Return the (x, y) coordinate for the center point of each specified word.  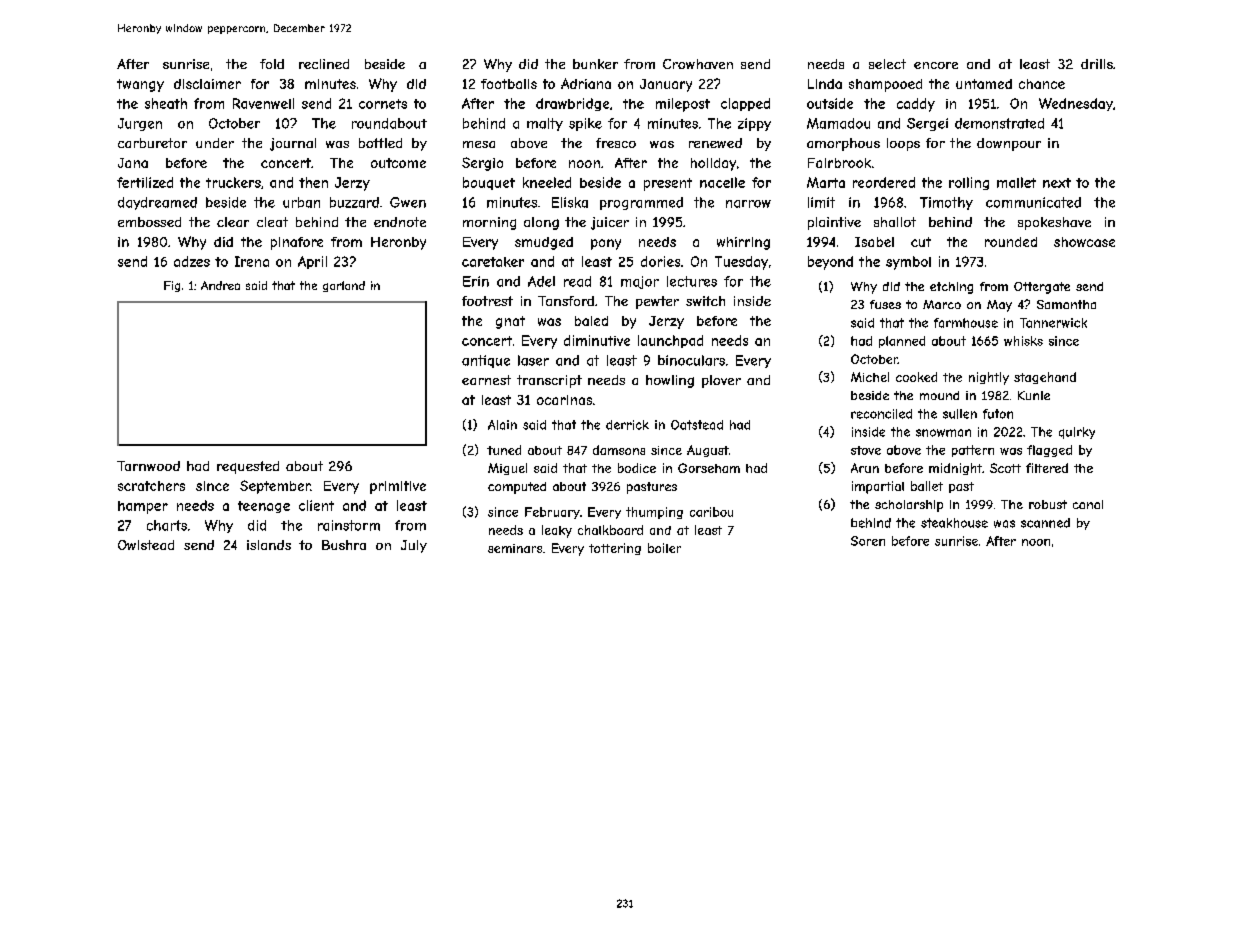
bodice (637, 468)
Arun (865, 468)
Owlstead (146, 545)
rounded (1011, 242)
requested (248, 467)
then (313, 182)
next (1057, 183)
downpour (1009, 144)
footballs (509, 84)
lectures (692, 281)
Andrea (220, 285)
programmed (641, 203)
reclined (324, 64)
